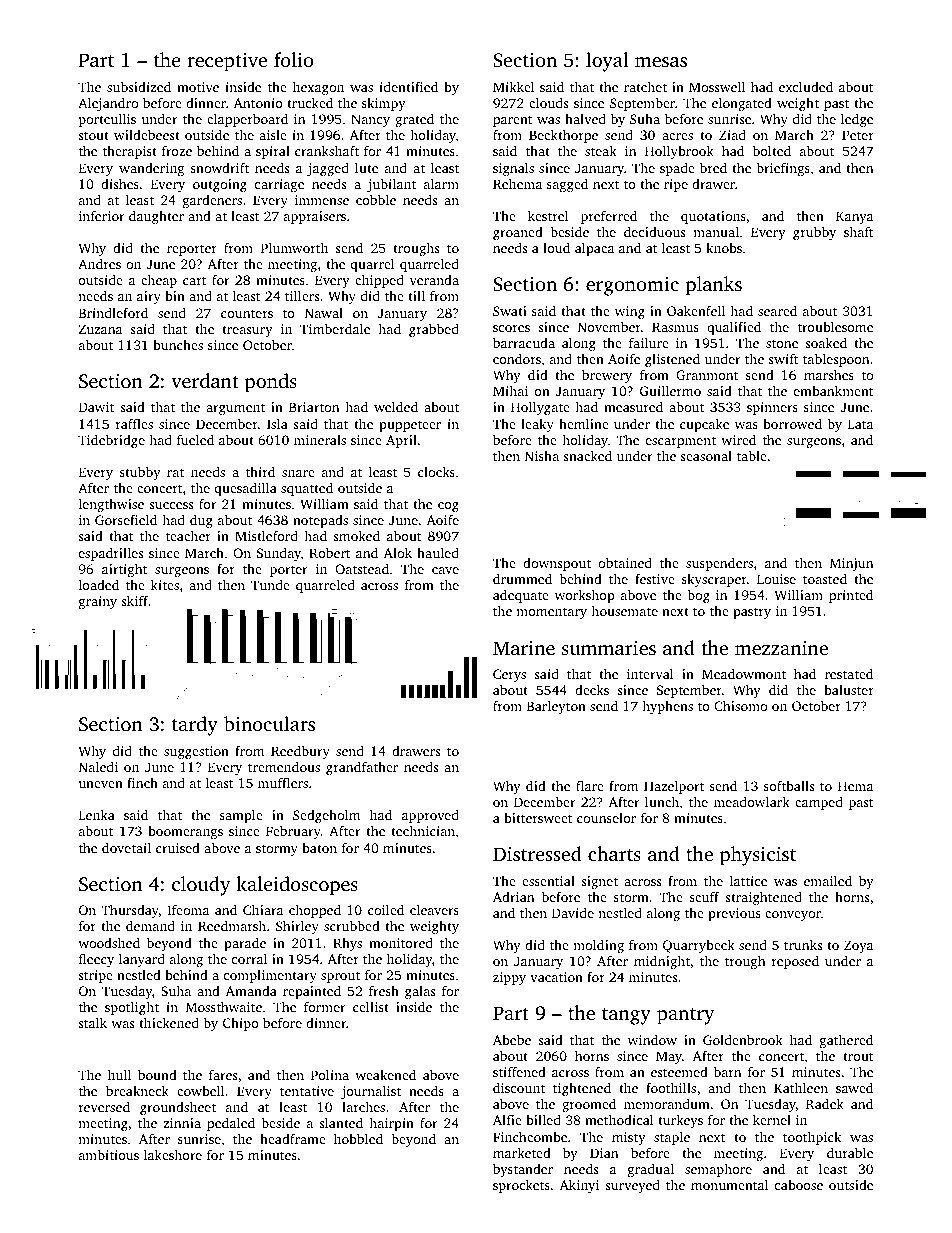 This screenshot has width=952, height=1233. I want to click on Tunde, so click(270, 584).
